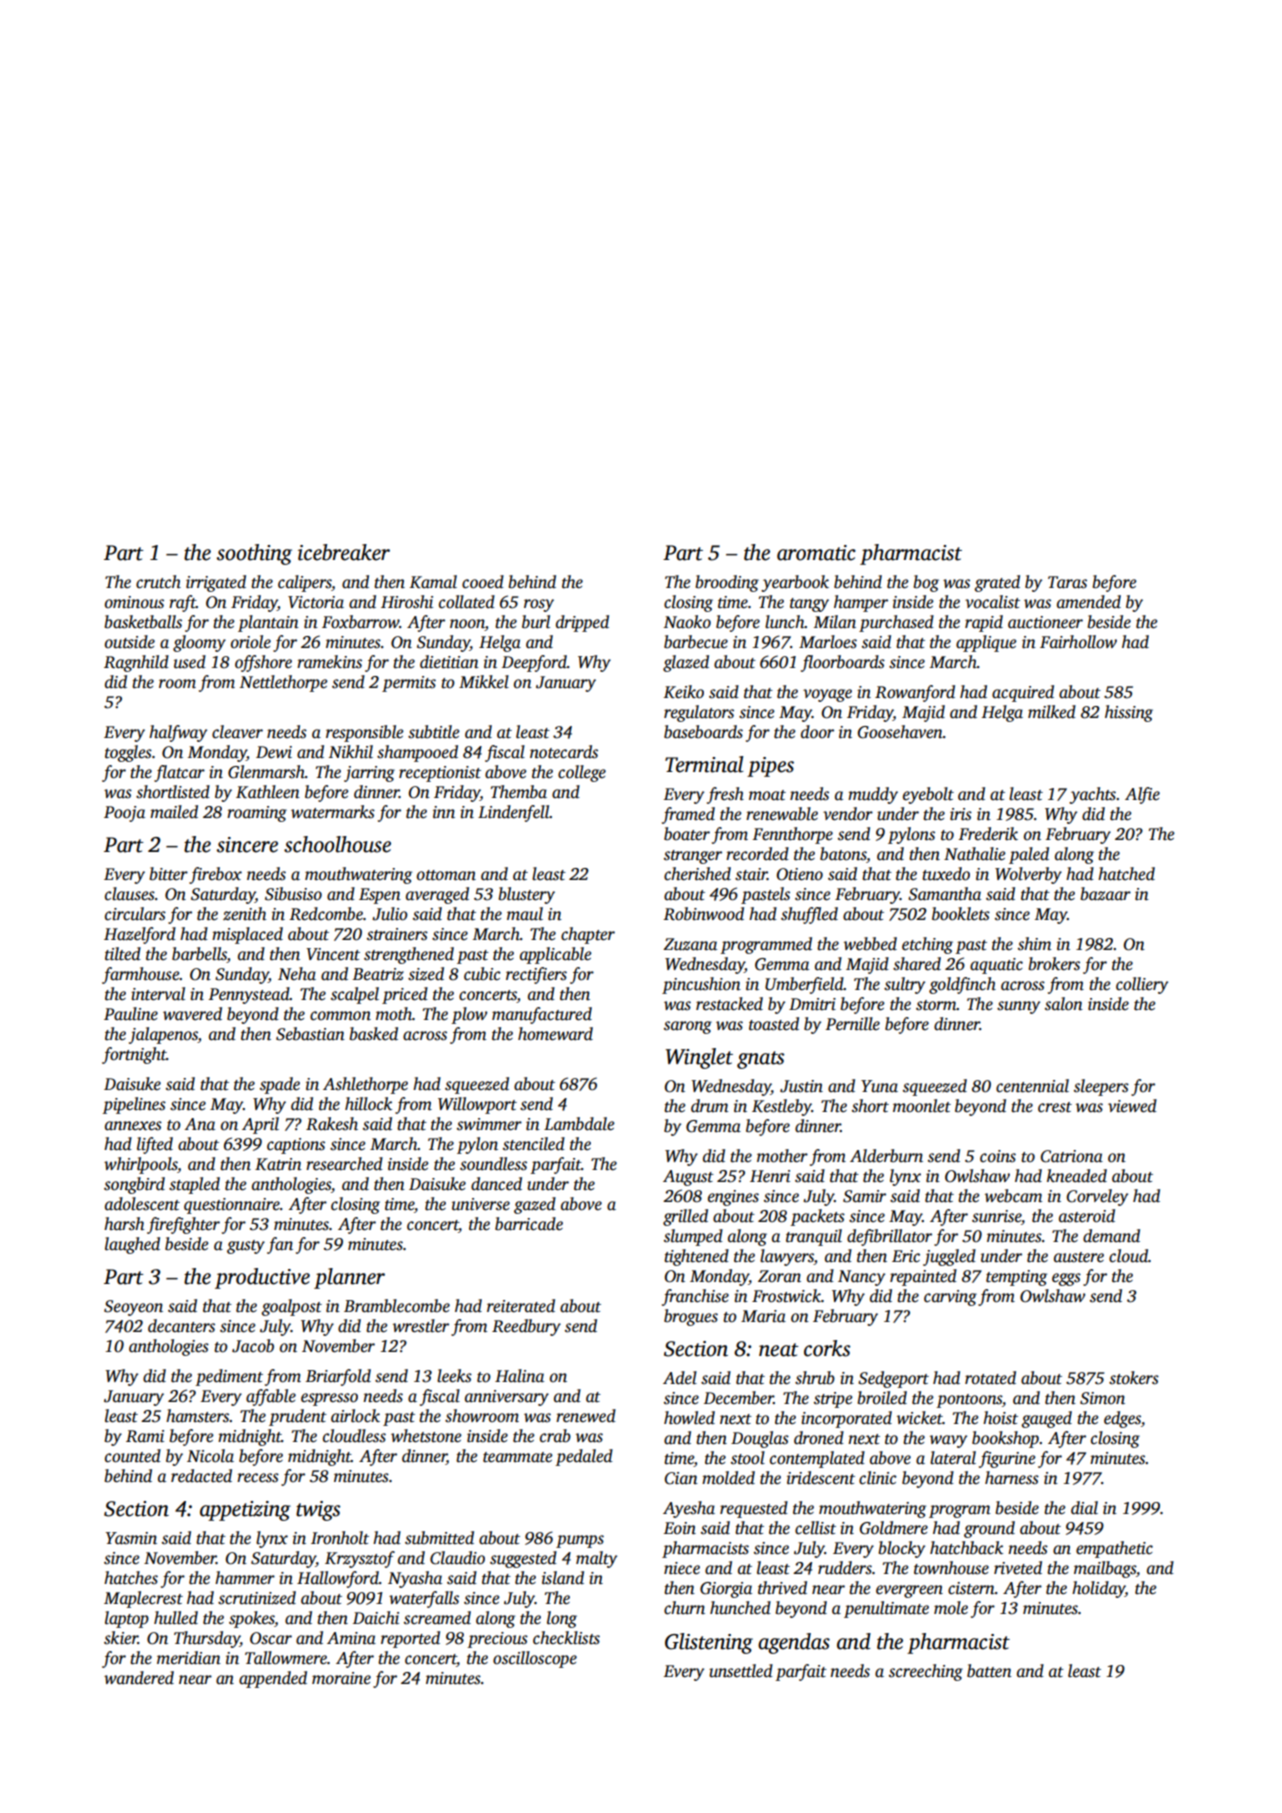  What do you see at coordinates (1142, 985) in the screenshot?
I see `colliery` at bounding box center [1142, 985].
